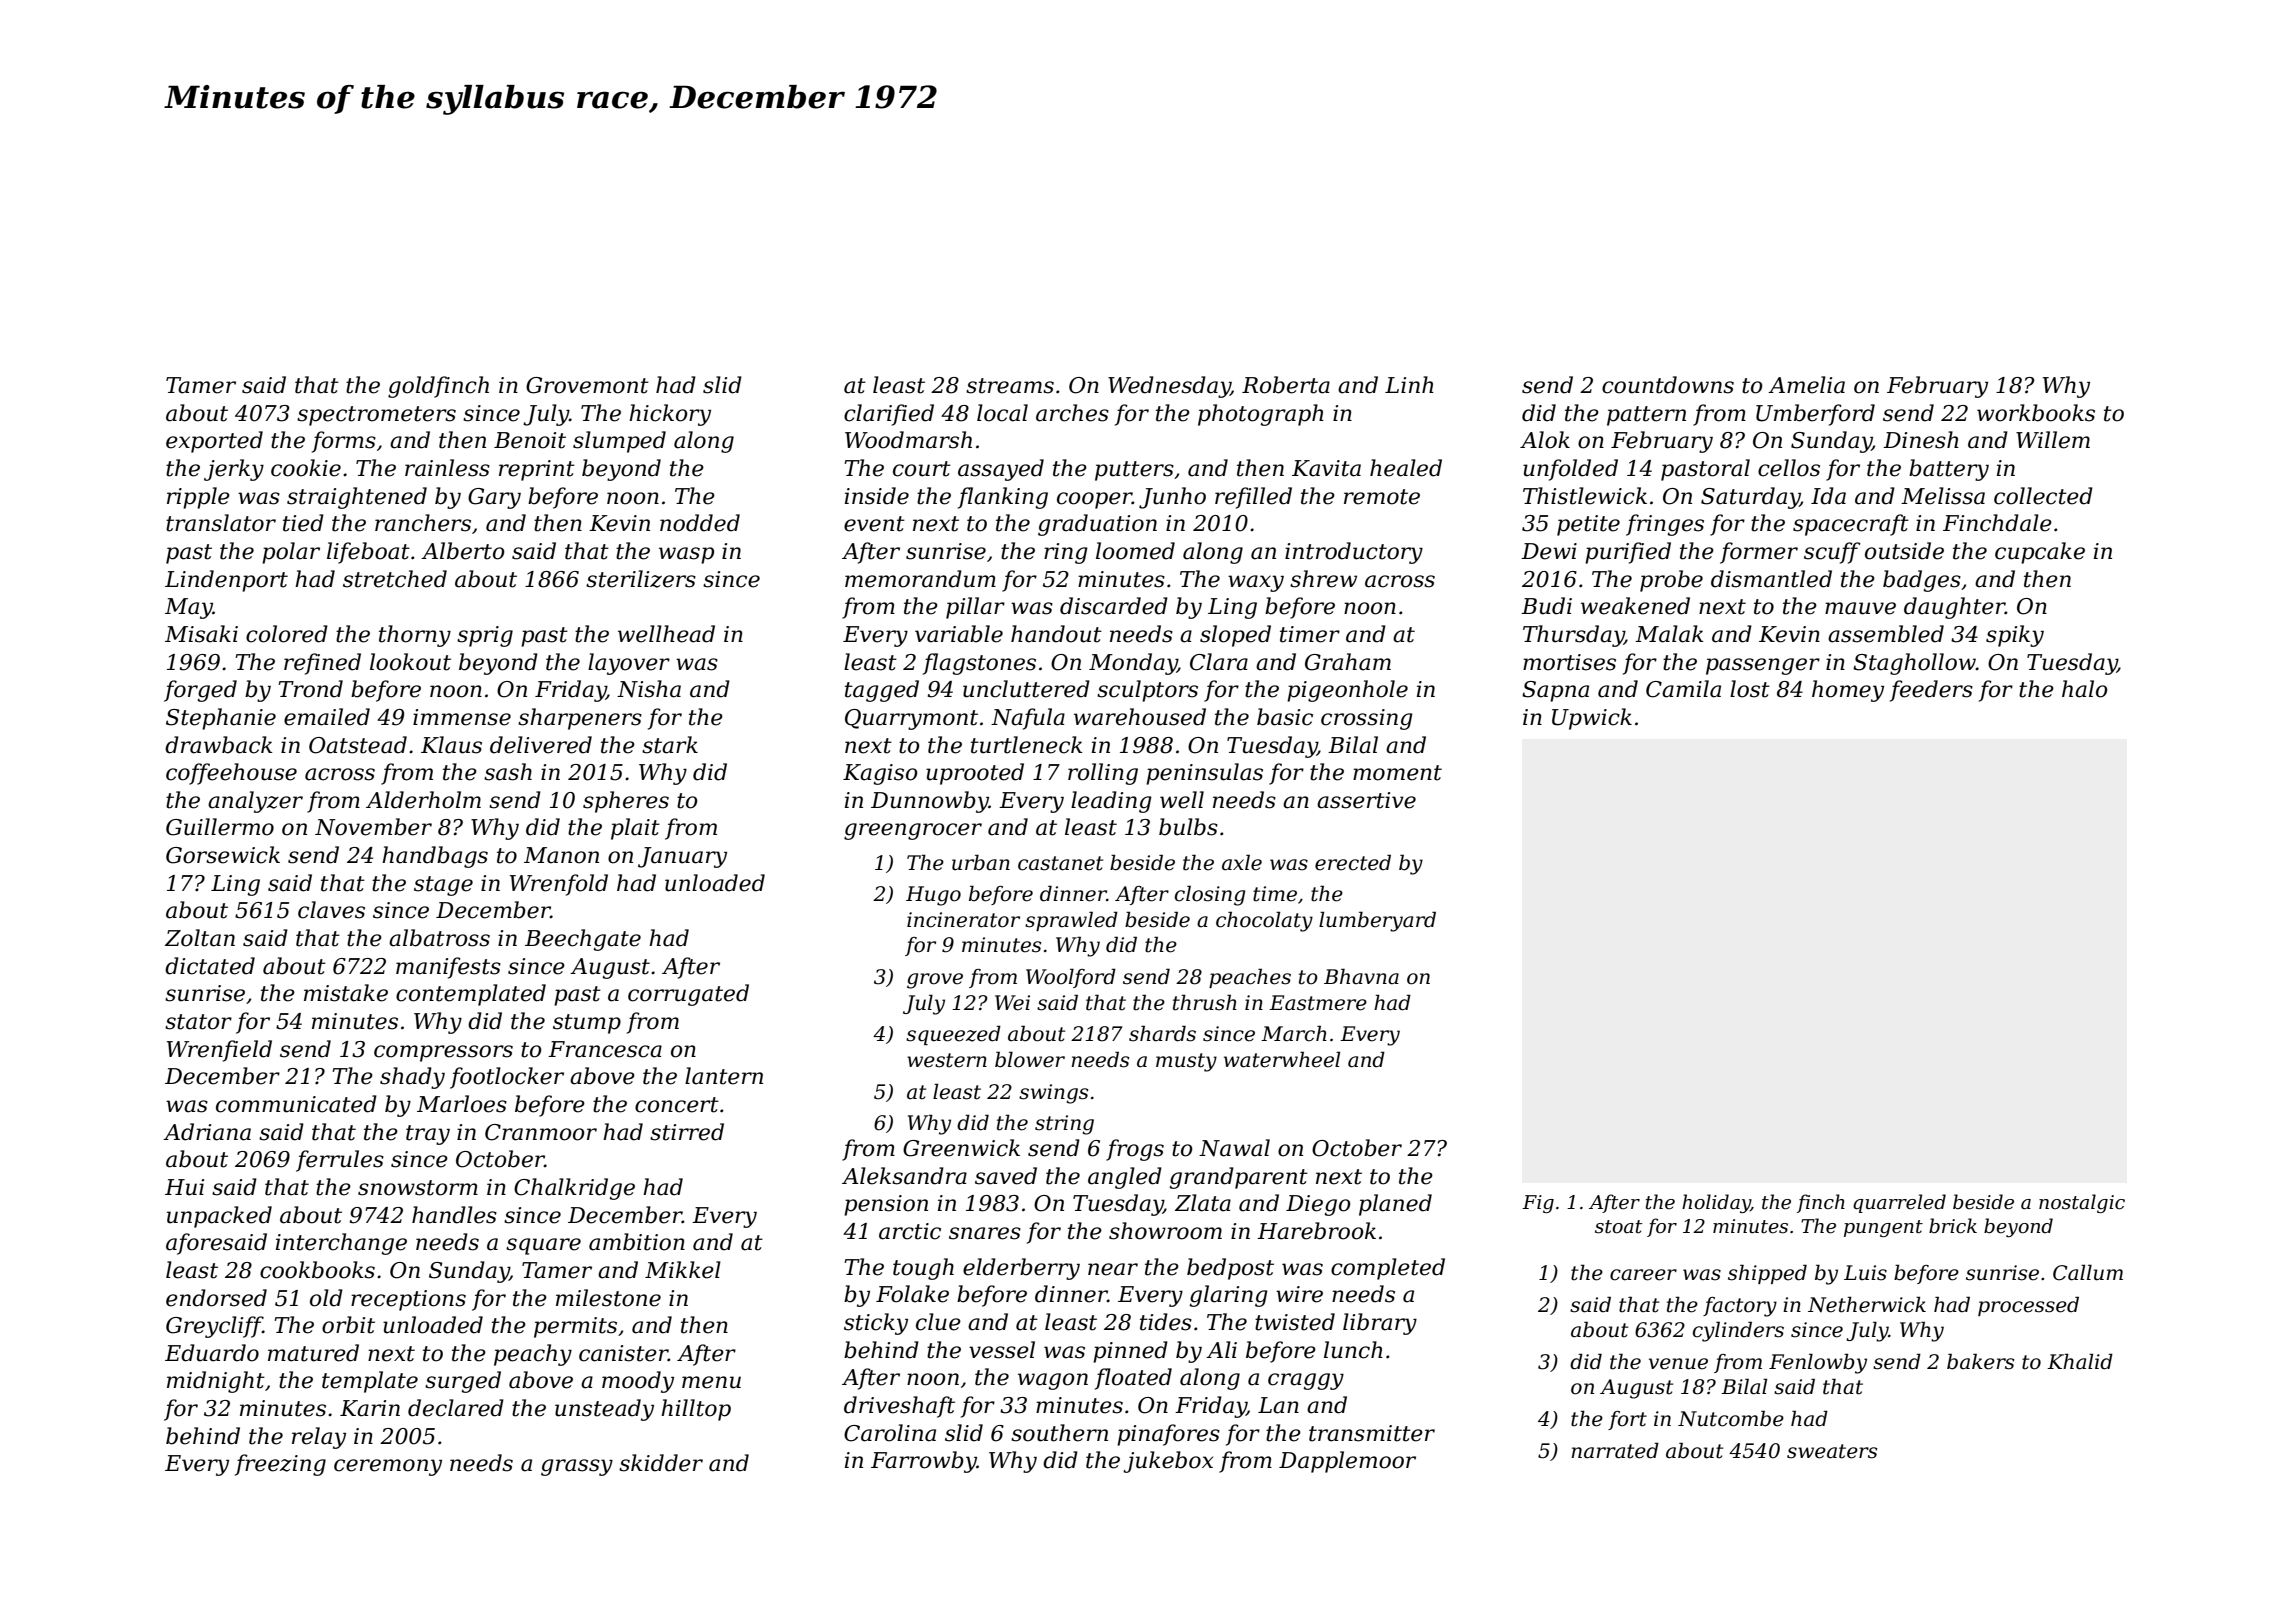  What do you see at coordinates (370, 1408) in the screenshot?
I see `Karin` at bounding box center [370, 1408].
